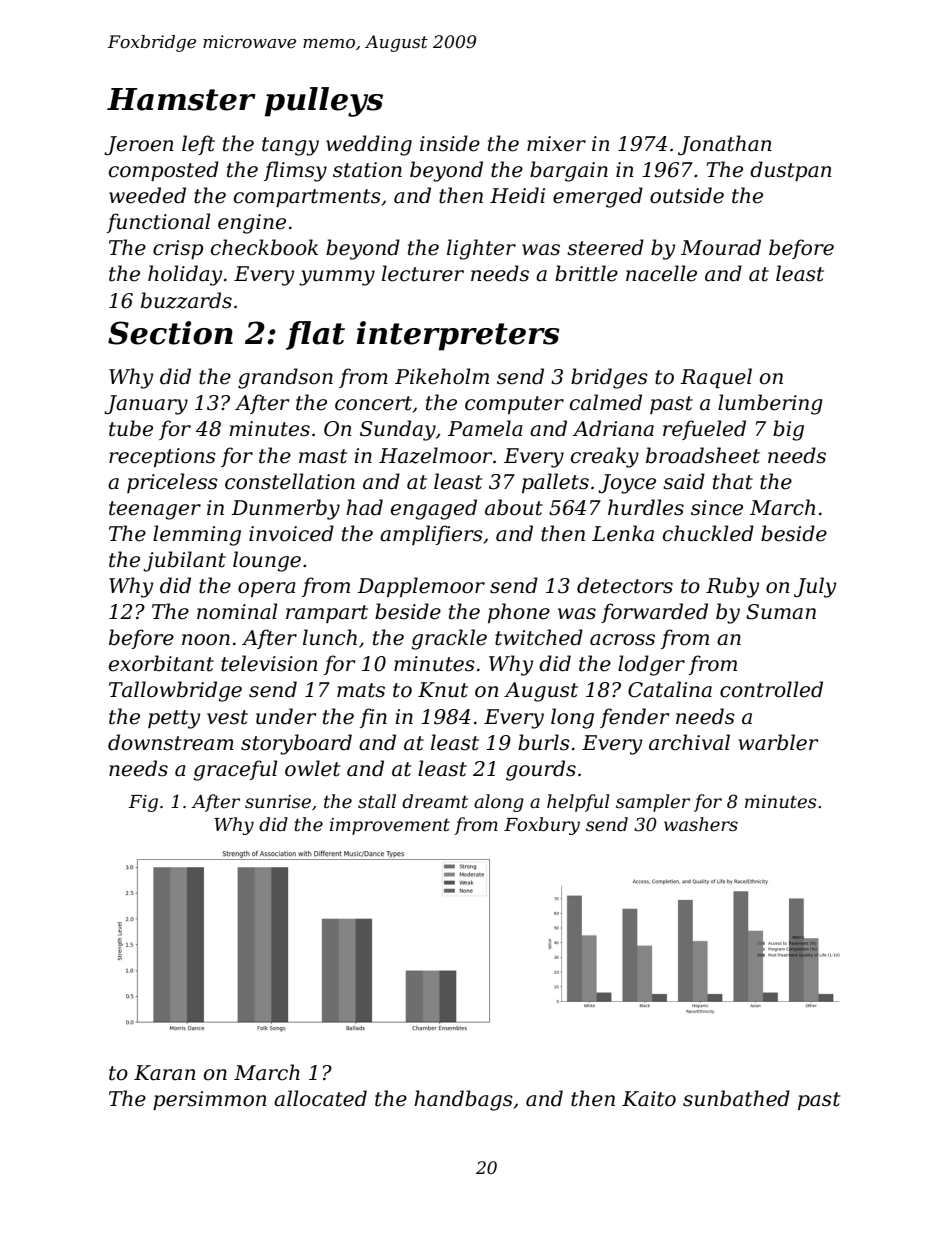  I want to click on Heidi, so click(517, 195).
